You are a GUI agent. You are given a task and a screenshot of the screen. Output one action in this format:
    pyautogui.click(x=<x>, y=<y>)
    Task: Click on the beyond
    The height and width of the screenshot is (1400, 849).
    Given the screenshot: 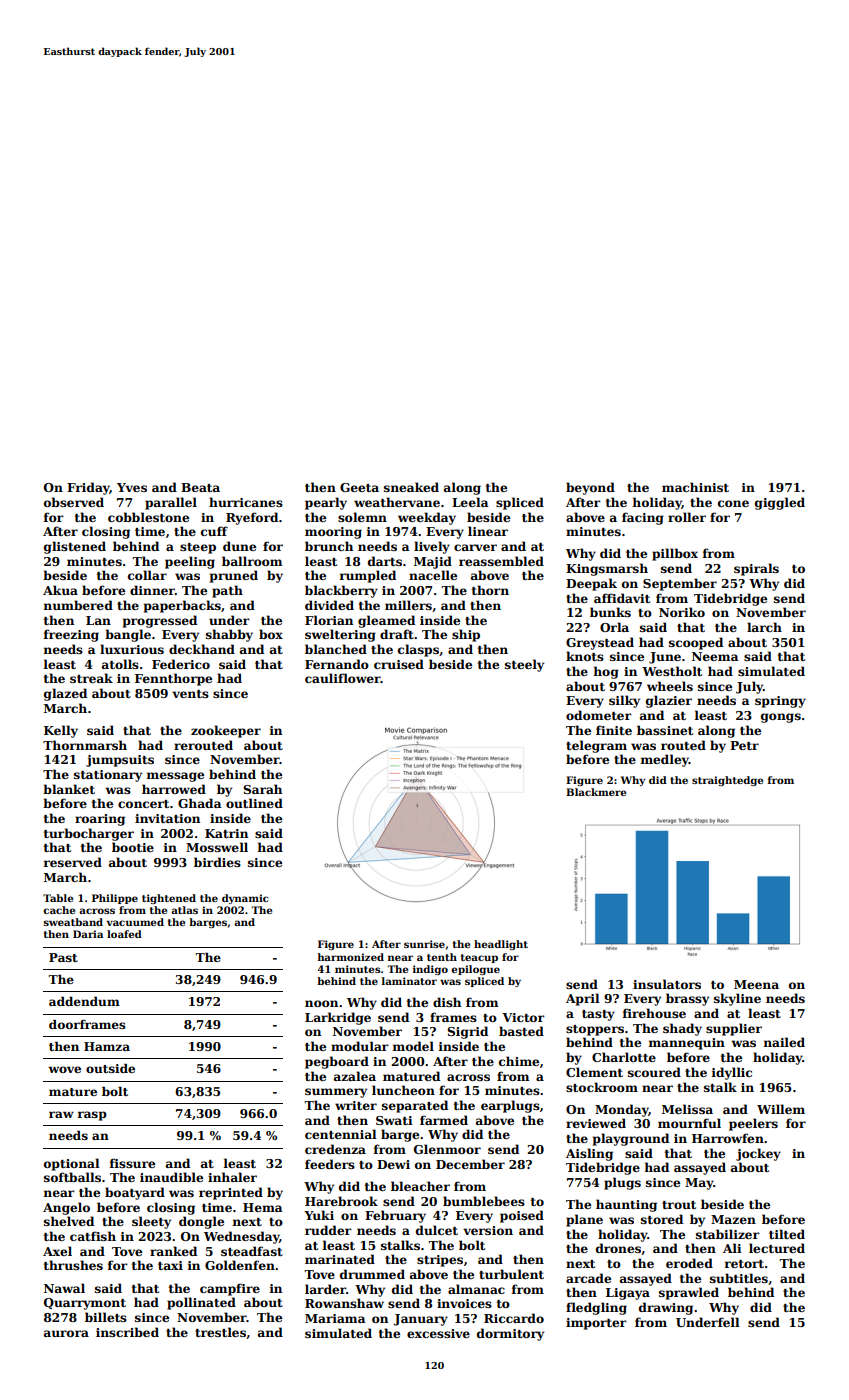 What is the action you would take?
    pyautogui.click(x=590, y=488)
